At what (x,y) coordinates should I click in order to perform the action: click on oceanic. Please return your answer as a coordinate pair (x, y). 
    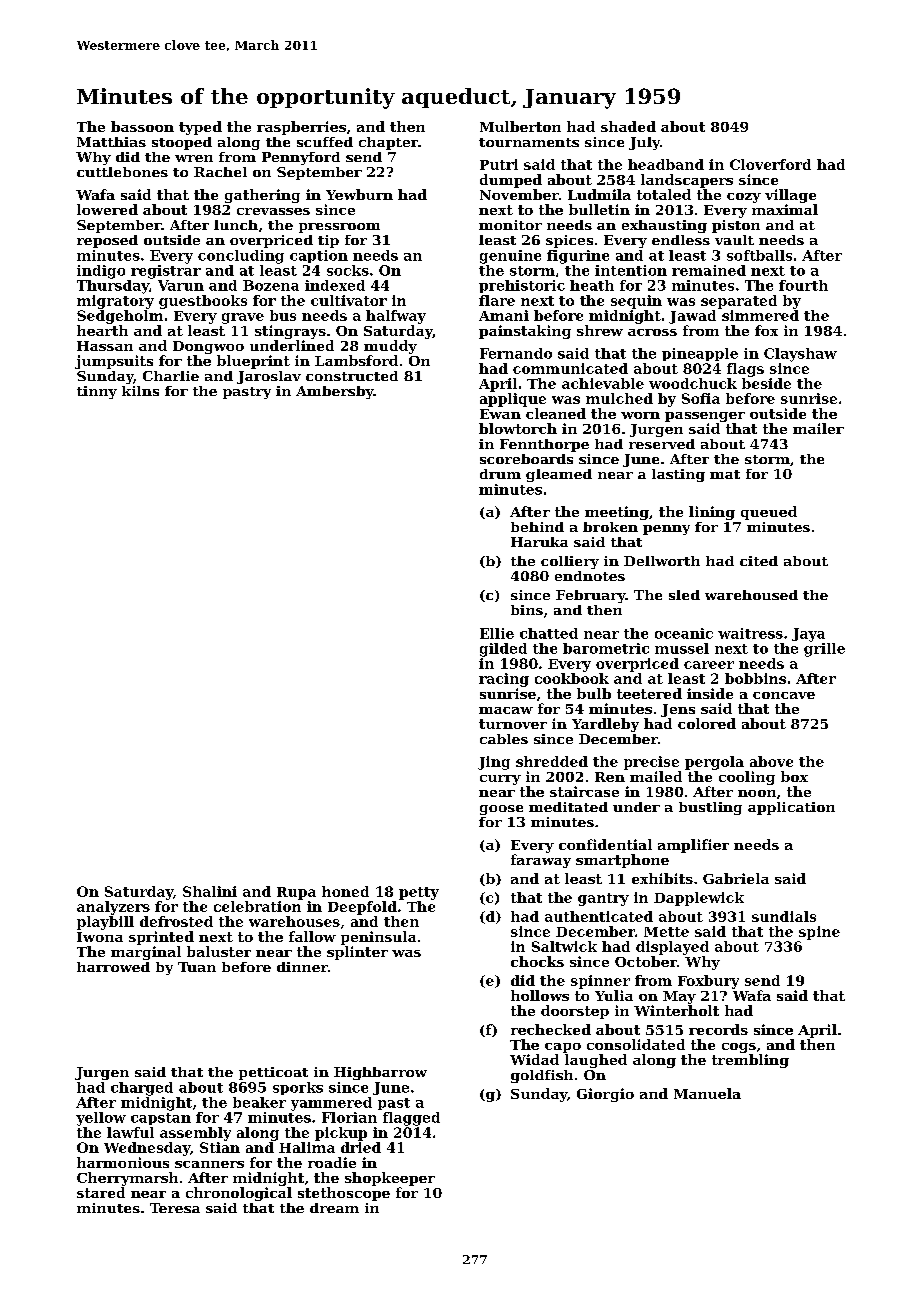
    Looking at the image, I should click on (684, 633).
